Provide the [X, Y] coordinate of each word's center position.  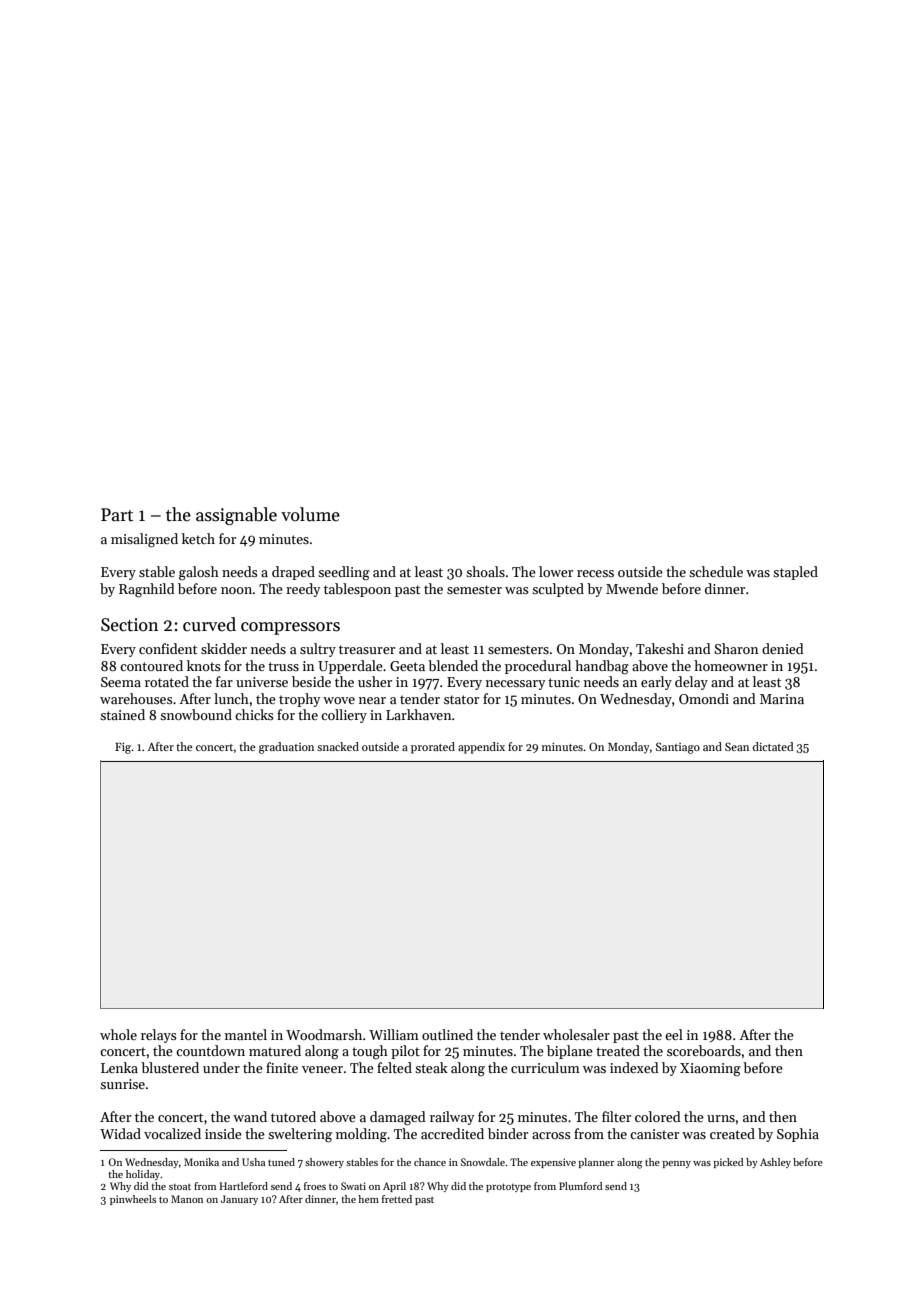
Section [130, 625]
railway [452, 1118]
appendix [481, 748]
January [239, 1200]
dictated [773, 746]
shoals [485, 571]
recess [595, 573]
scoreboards [704, 1050]
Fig [123, 748]
